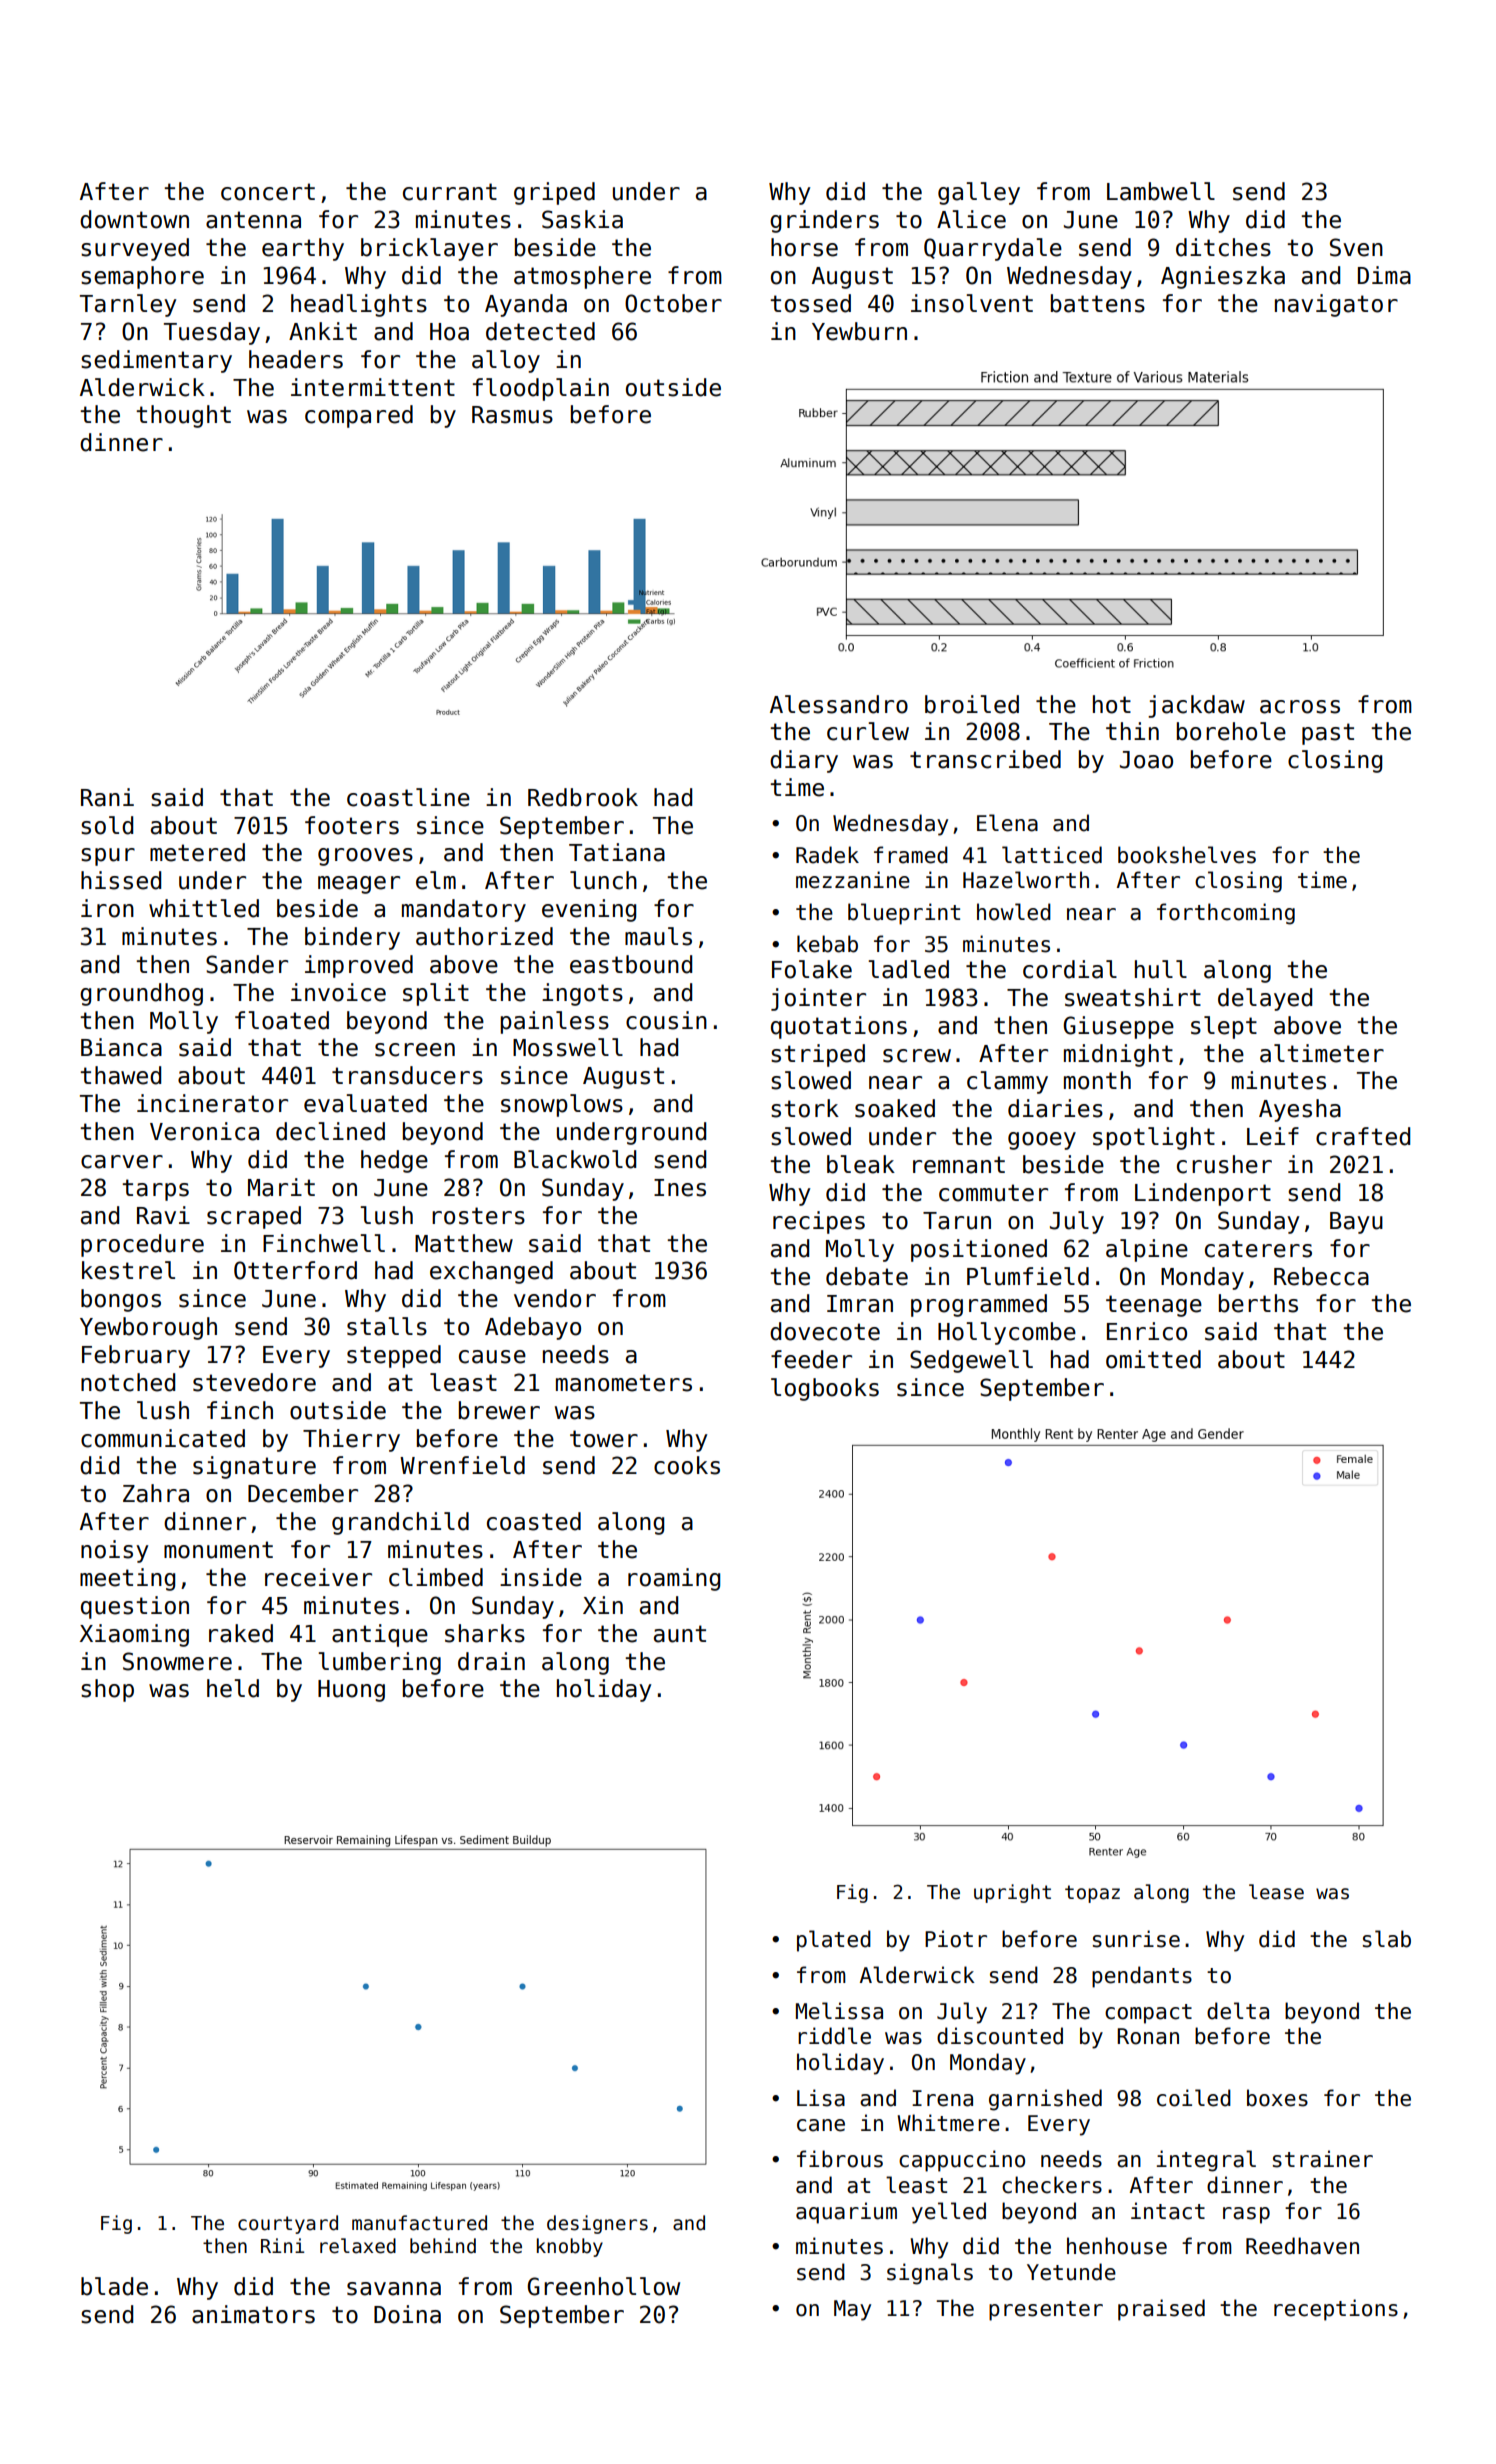  What do you see at coordinates (1265, 999) in the screenshot?
I see `delayed` at bounding box center [1265, 999].
